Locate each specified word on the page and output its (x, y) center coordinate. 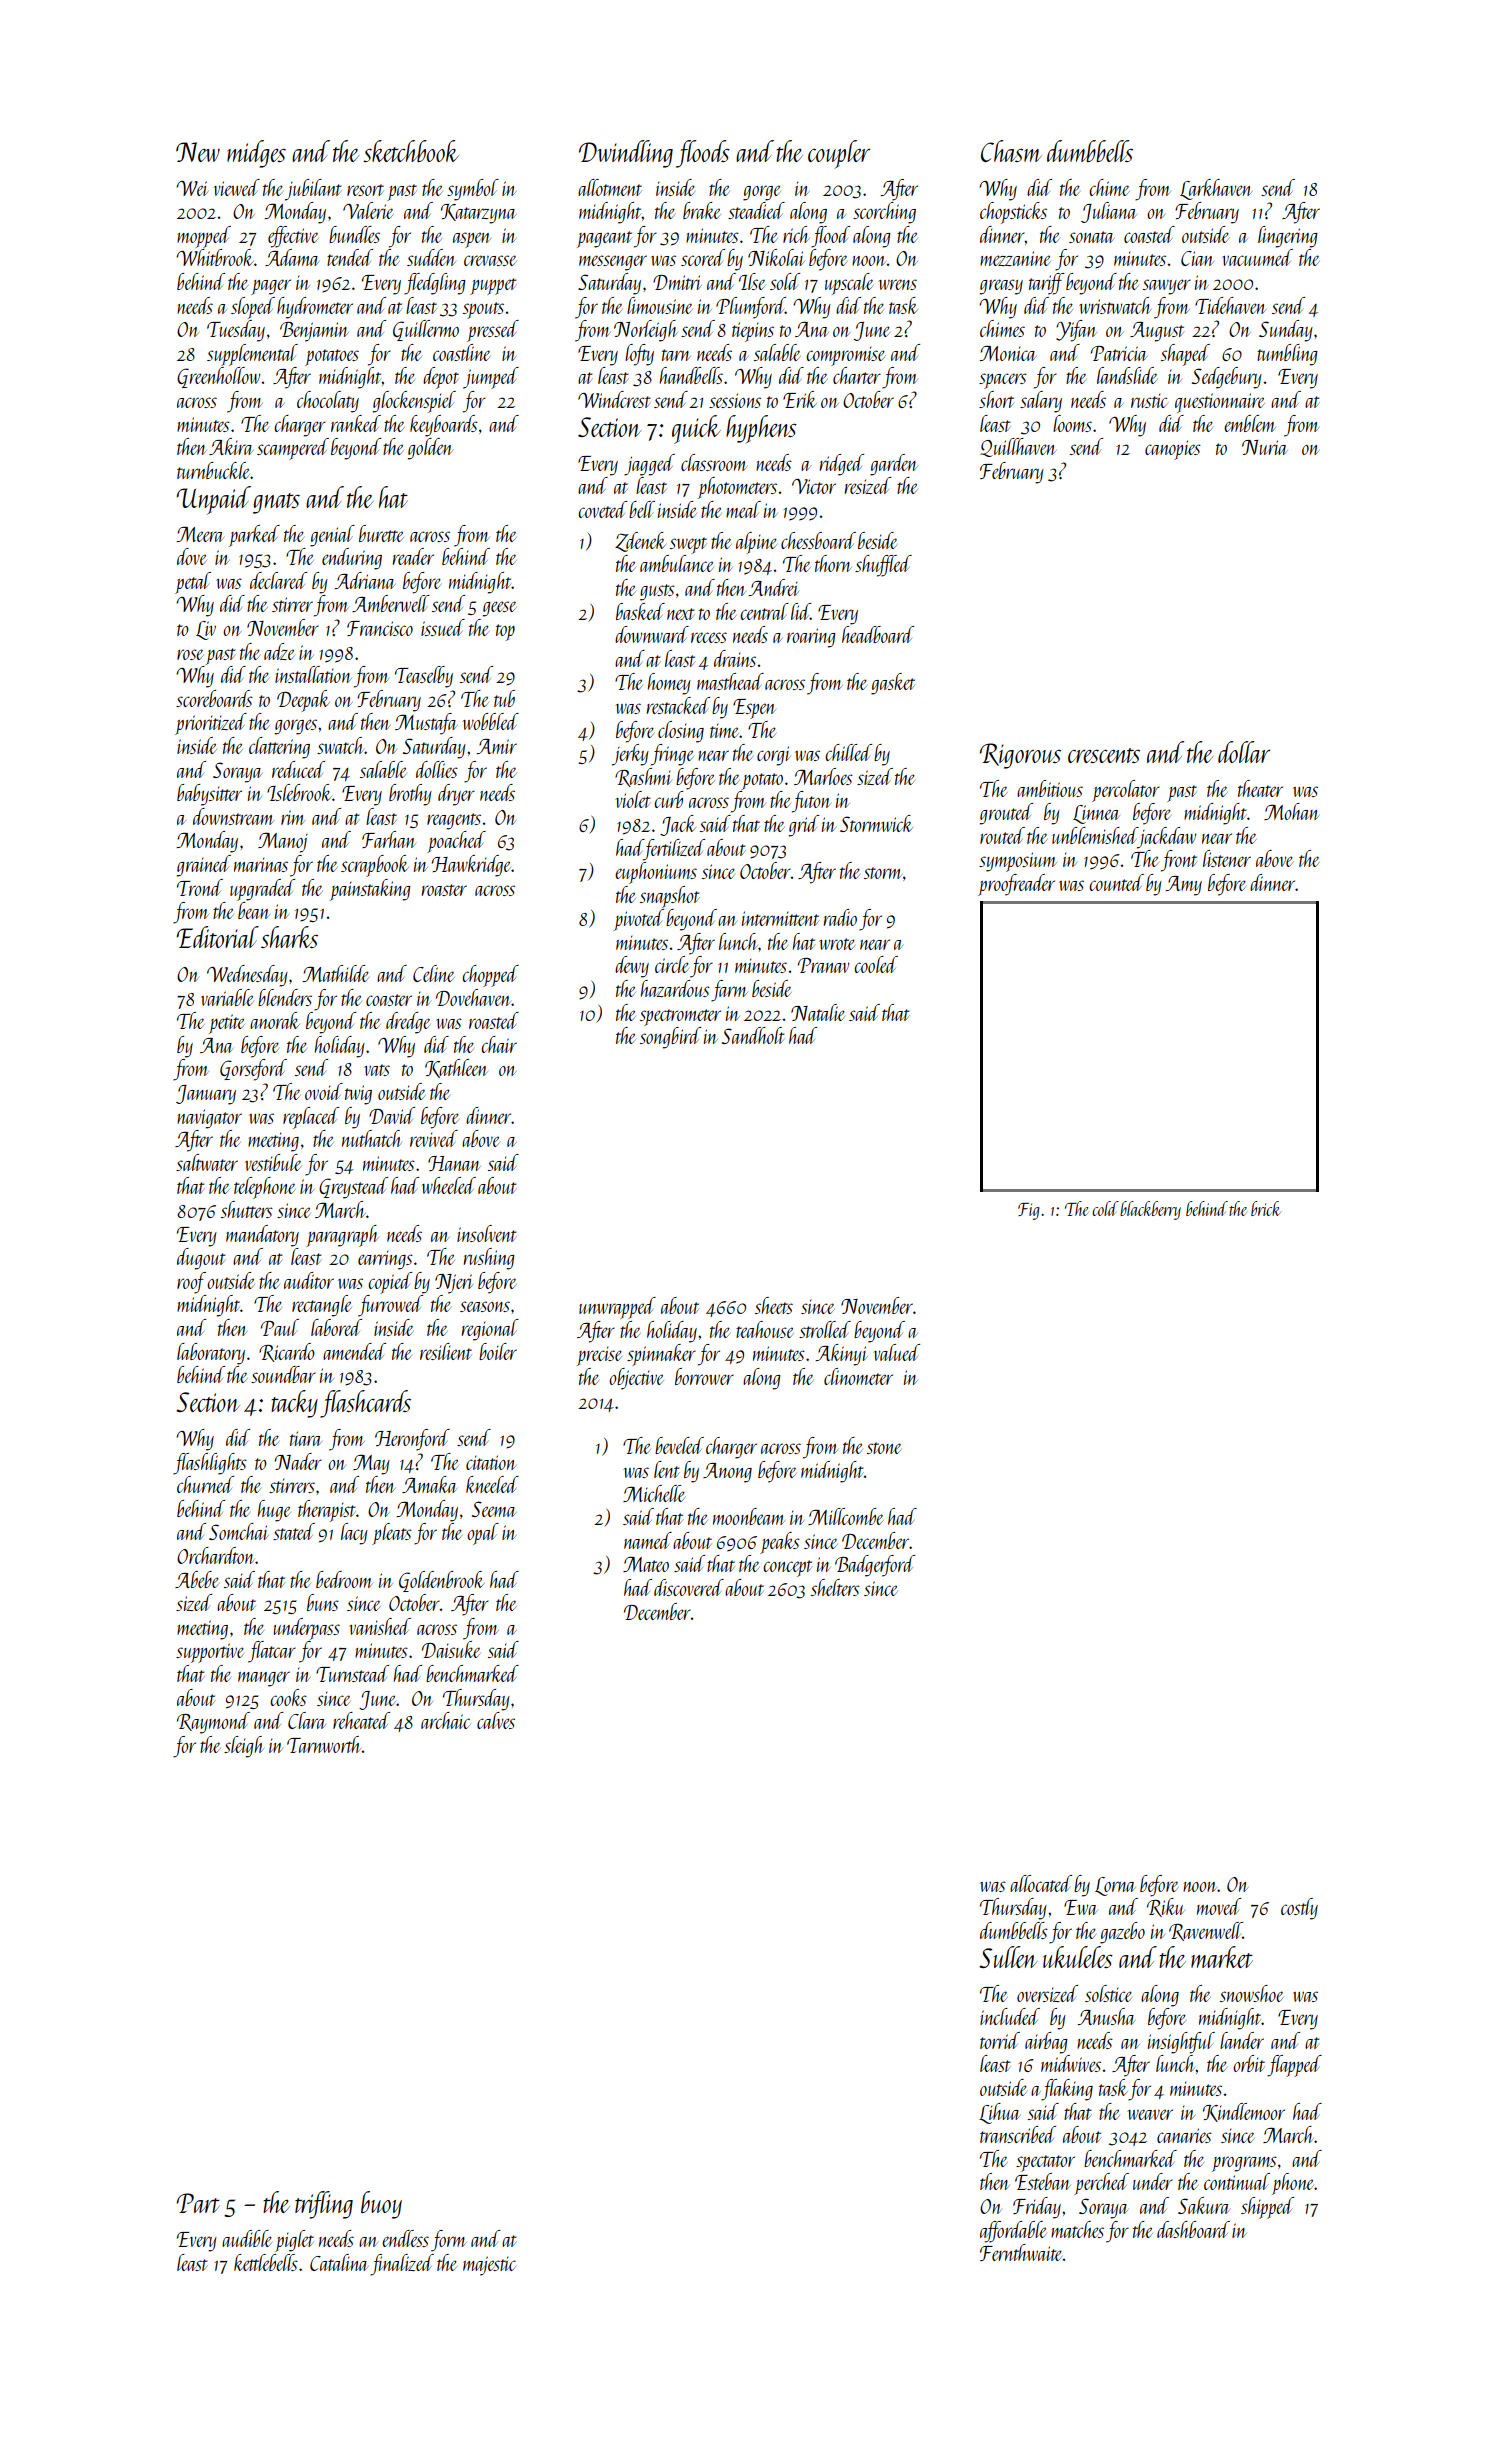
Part (198, 2203)
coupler (839, 154)
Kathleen (456, 1068)
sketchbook (411, 151)
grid (804, 826)
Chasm (1011, 151)
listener (1227, 858)
